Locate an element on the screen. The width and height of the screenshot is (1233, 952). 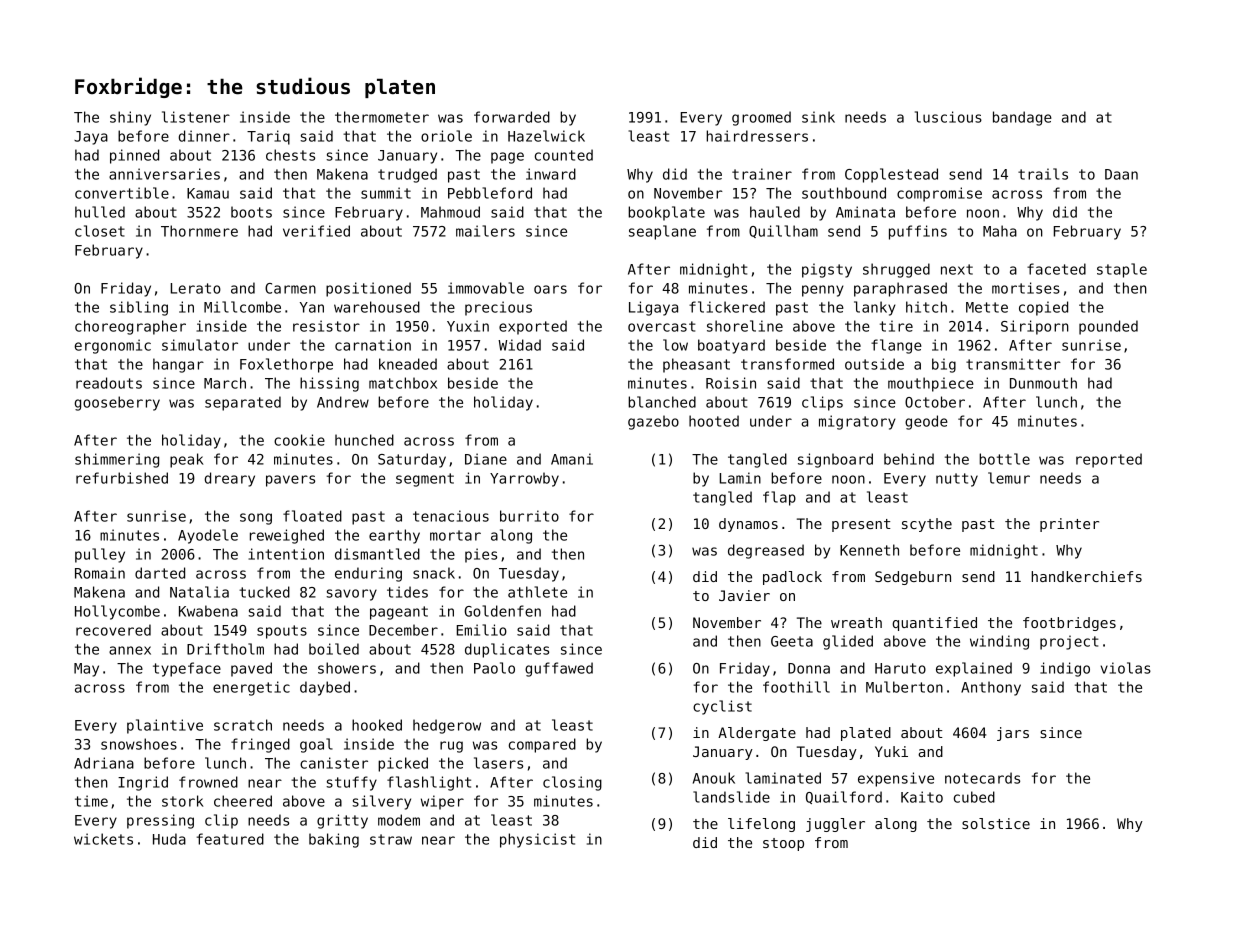
readouts is located at coordinates (109, 383).
